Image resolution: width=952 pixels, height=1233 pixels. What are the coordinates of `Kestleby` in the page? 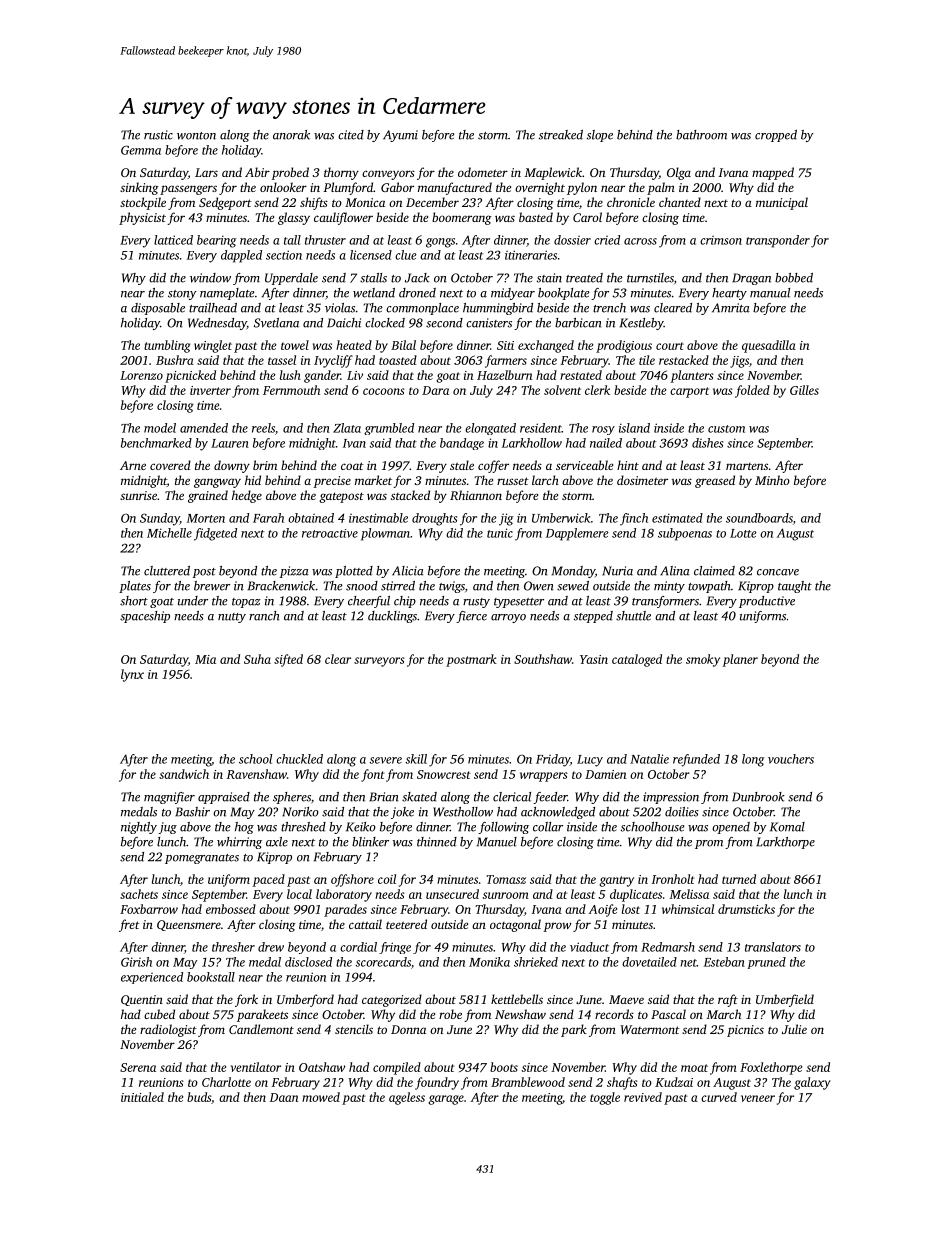 It's located at (641, 324).
